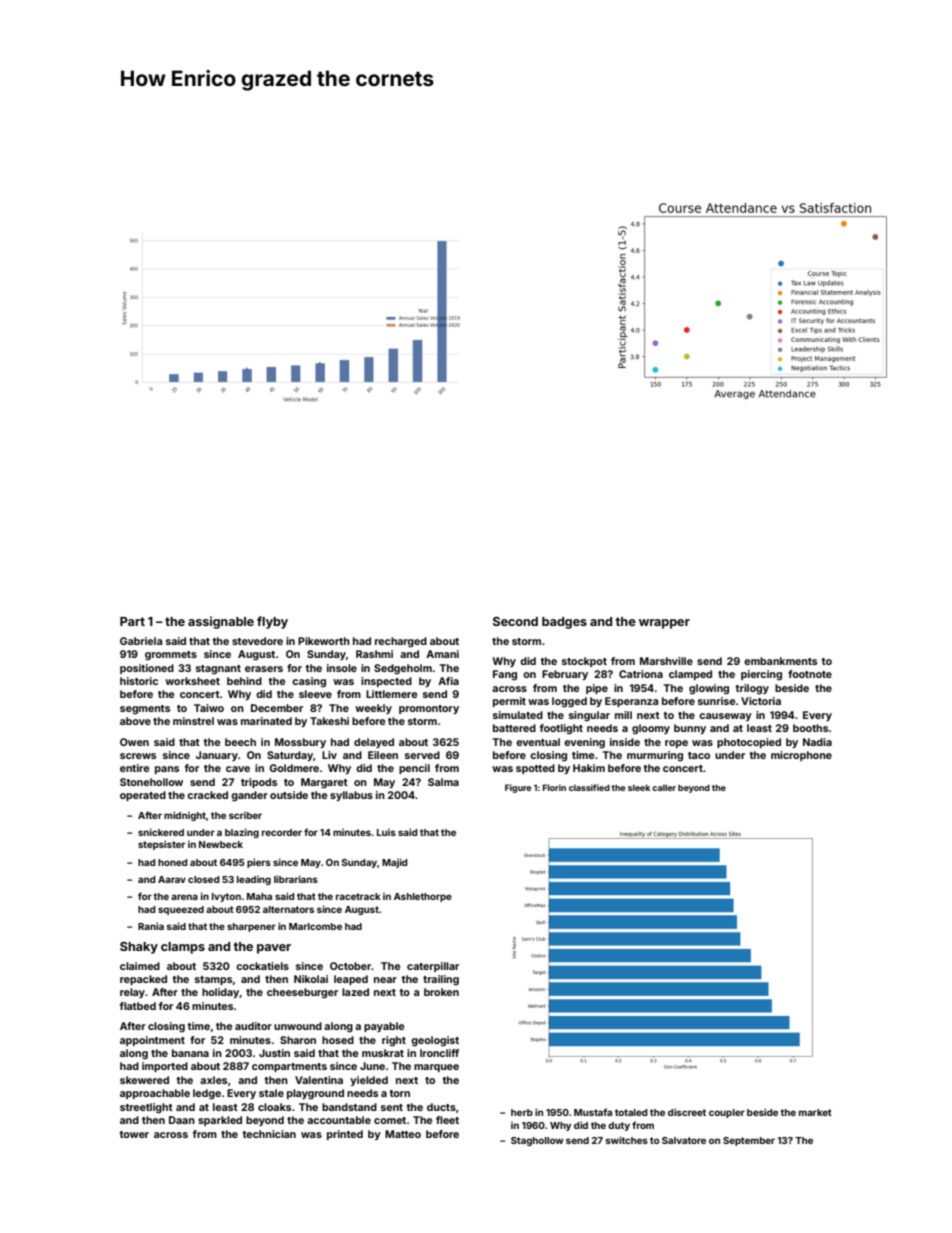 The image size is (952, 1233). What do you see at coordinates (664, 787) in the image?
I see `caller` at bounding box center [664, 787].
